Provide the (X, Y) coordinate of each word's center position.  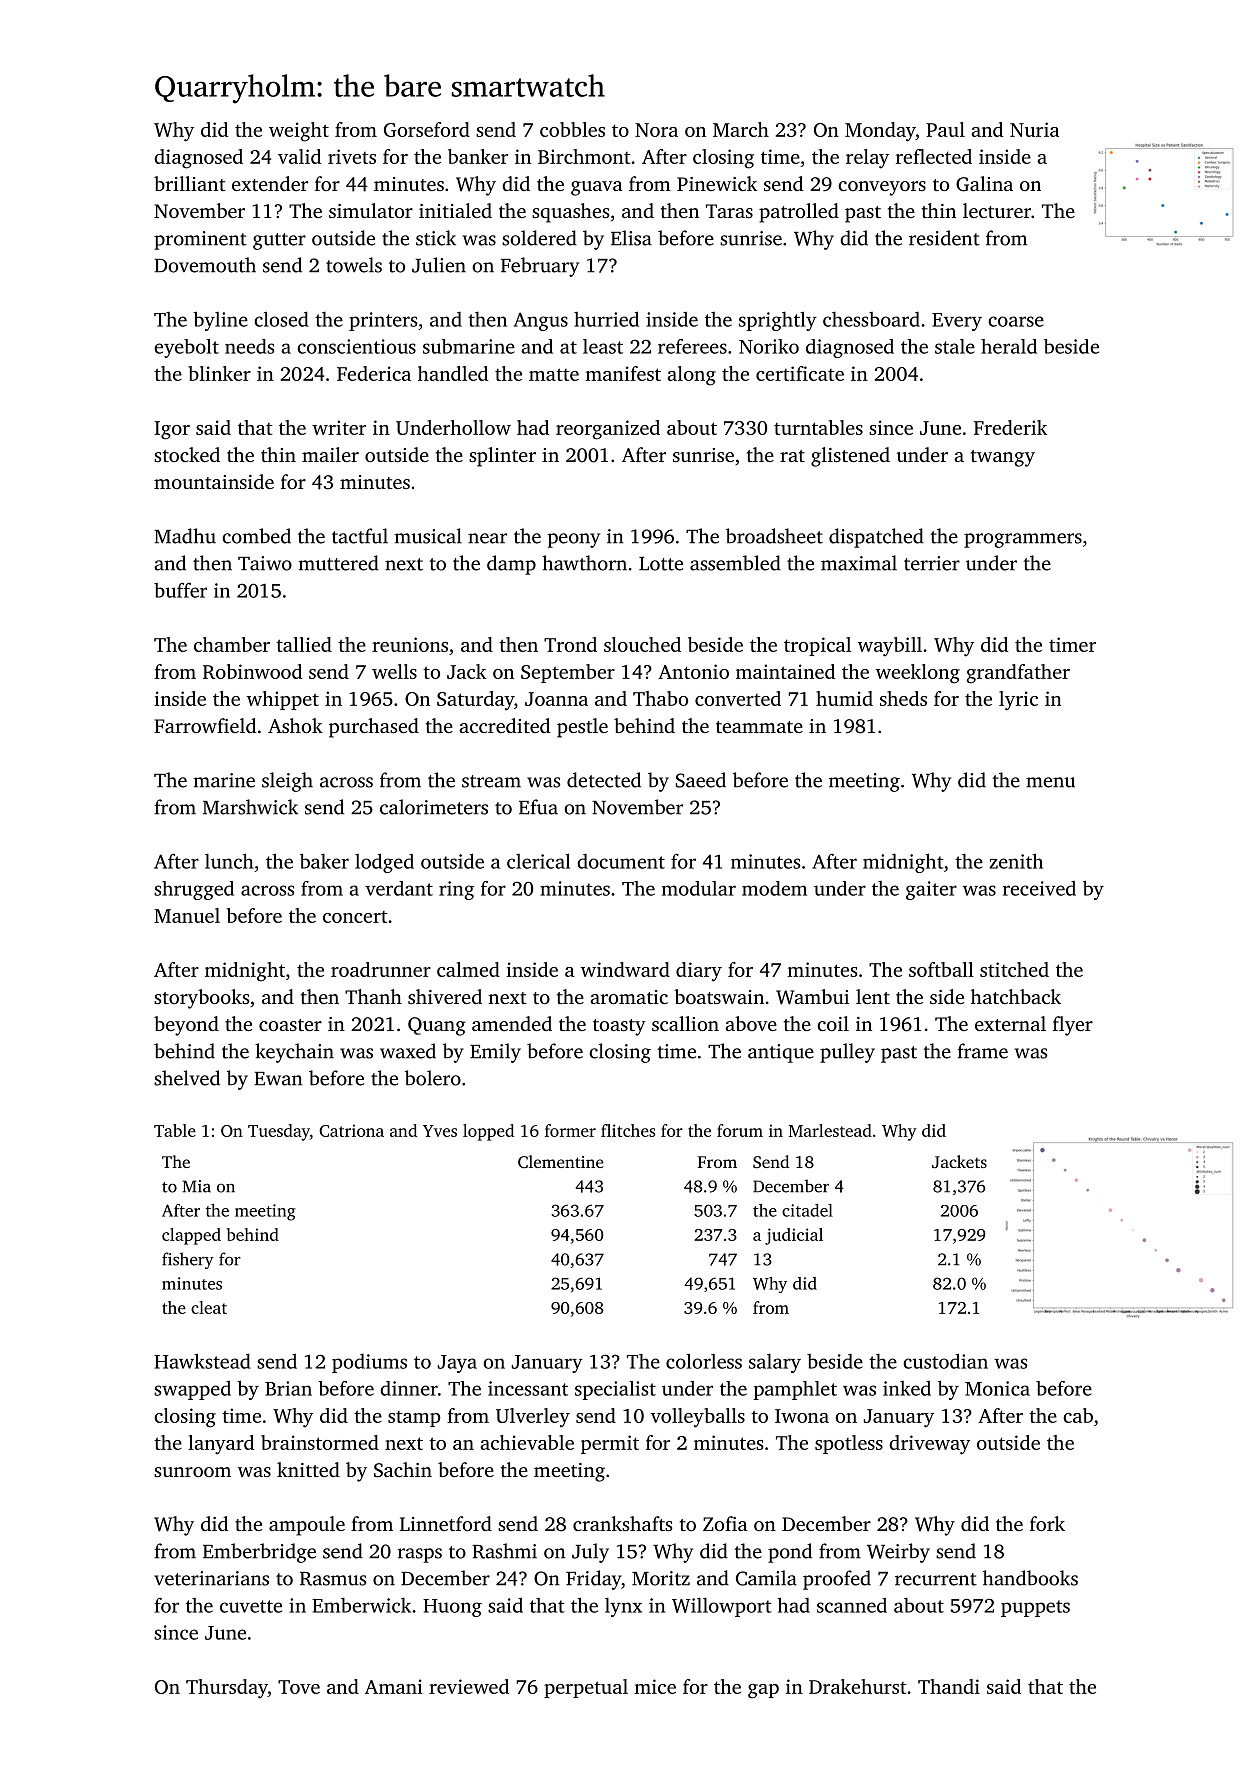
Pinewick (717, 183)
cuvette (251, 1606)
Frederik (1010, 427)
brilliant (190, 183)
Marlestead (830, 1130)
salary (775, 1363)
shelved (187, 1078)
